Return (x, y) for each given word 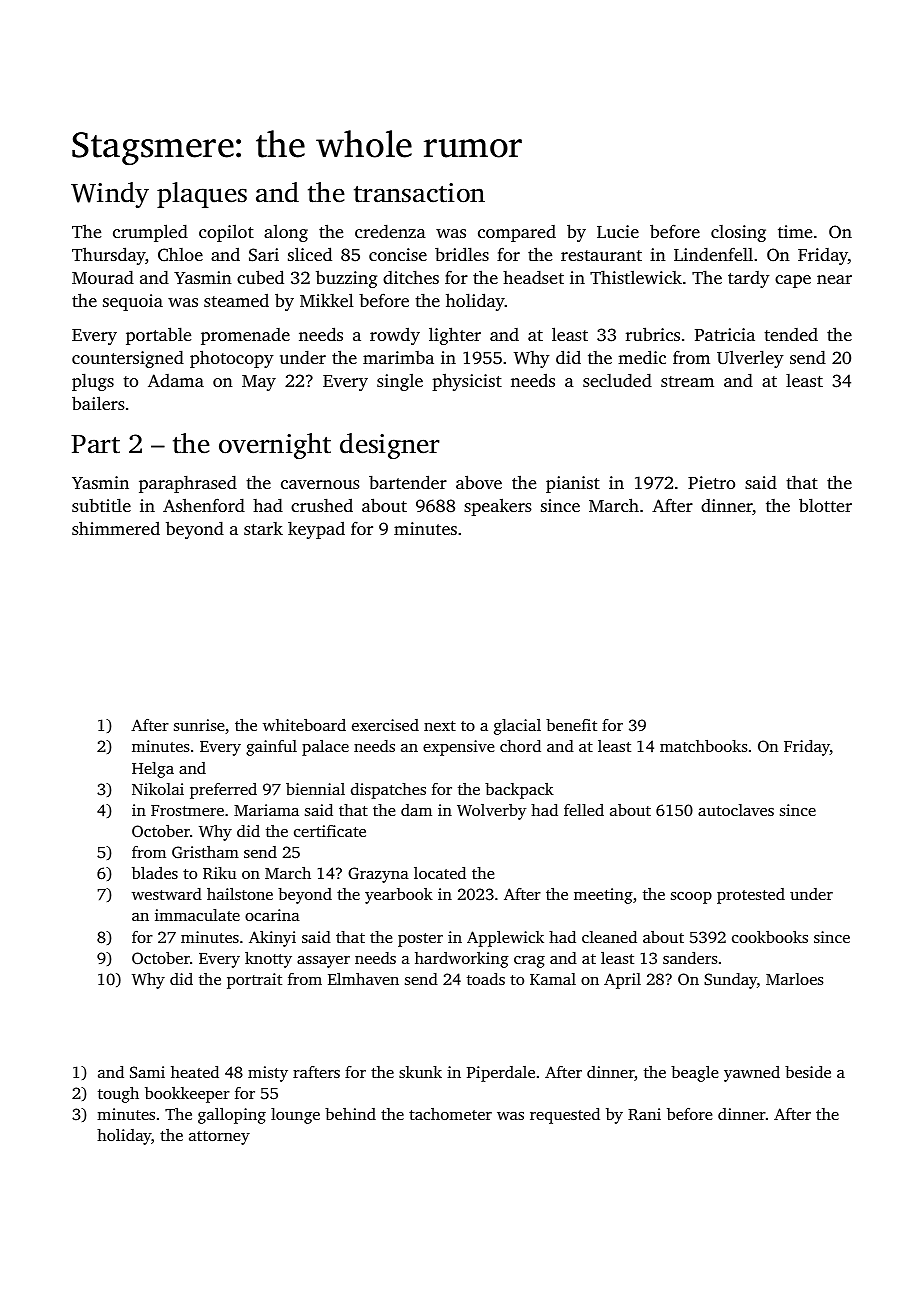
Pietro (711, 482)
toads (486, 979)
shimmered (116, 528)
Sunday (730, 981)
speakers (498, 507)
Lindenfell (713, 254)
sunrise (199, 725)
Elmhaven (363, 979)
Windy (110, 195)
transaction (419, 193)
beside (808, 1072)
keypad (316, 530)
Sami (147, 1072)
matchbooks (703, 746)
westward (167, 894)
